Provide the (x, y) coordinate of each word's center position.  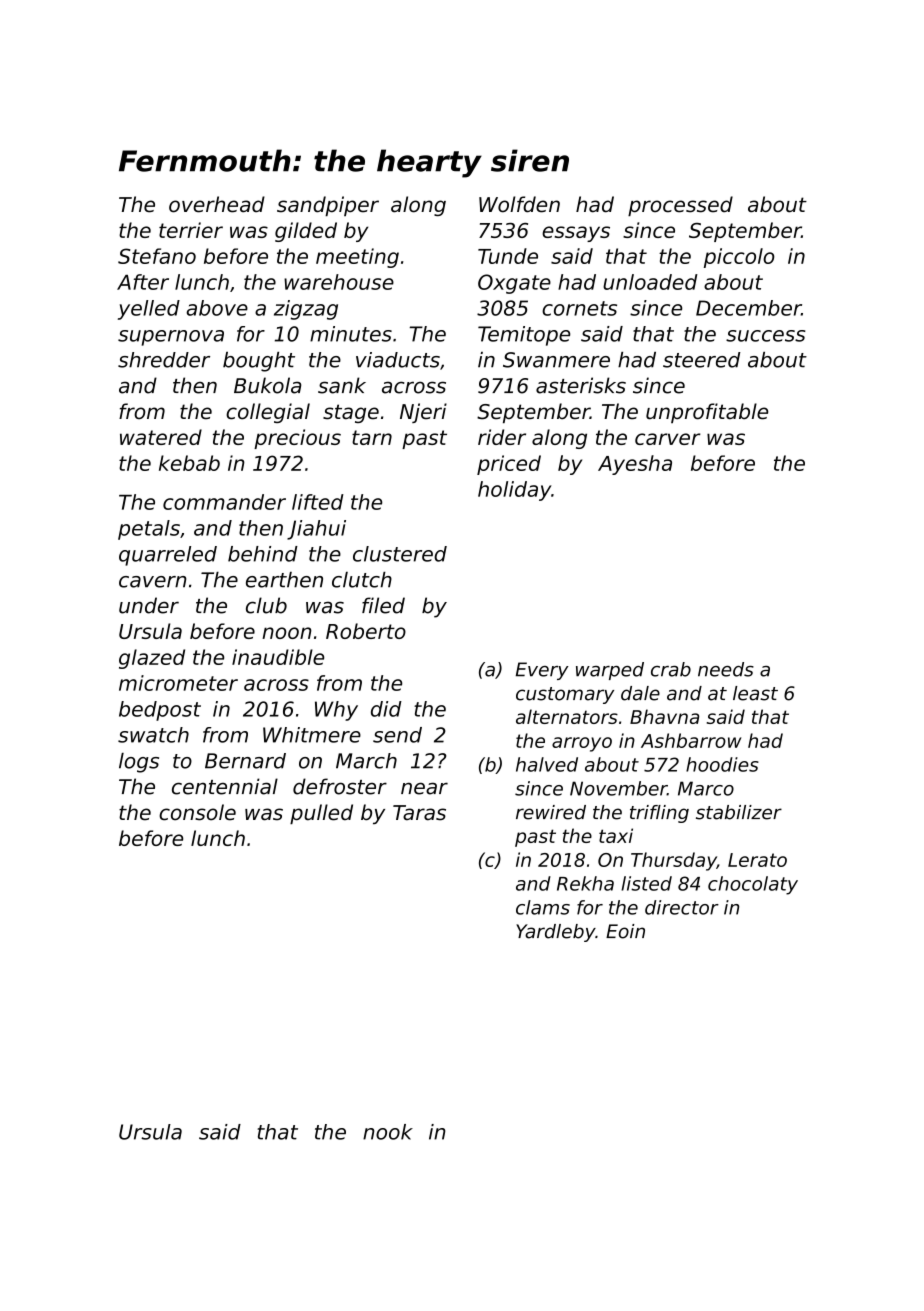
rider (502, 437)
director (682, 907)
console (197, 812)
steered (702, 360)
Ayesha (635, 465)
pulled (321, 814)
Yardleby (556, 933)
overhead (217, 204)
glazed (152, 659)
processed (680, 206)
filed (383, 605)
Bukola (267, 385)
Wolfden (519, 204)
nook (388, 1132)
